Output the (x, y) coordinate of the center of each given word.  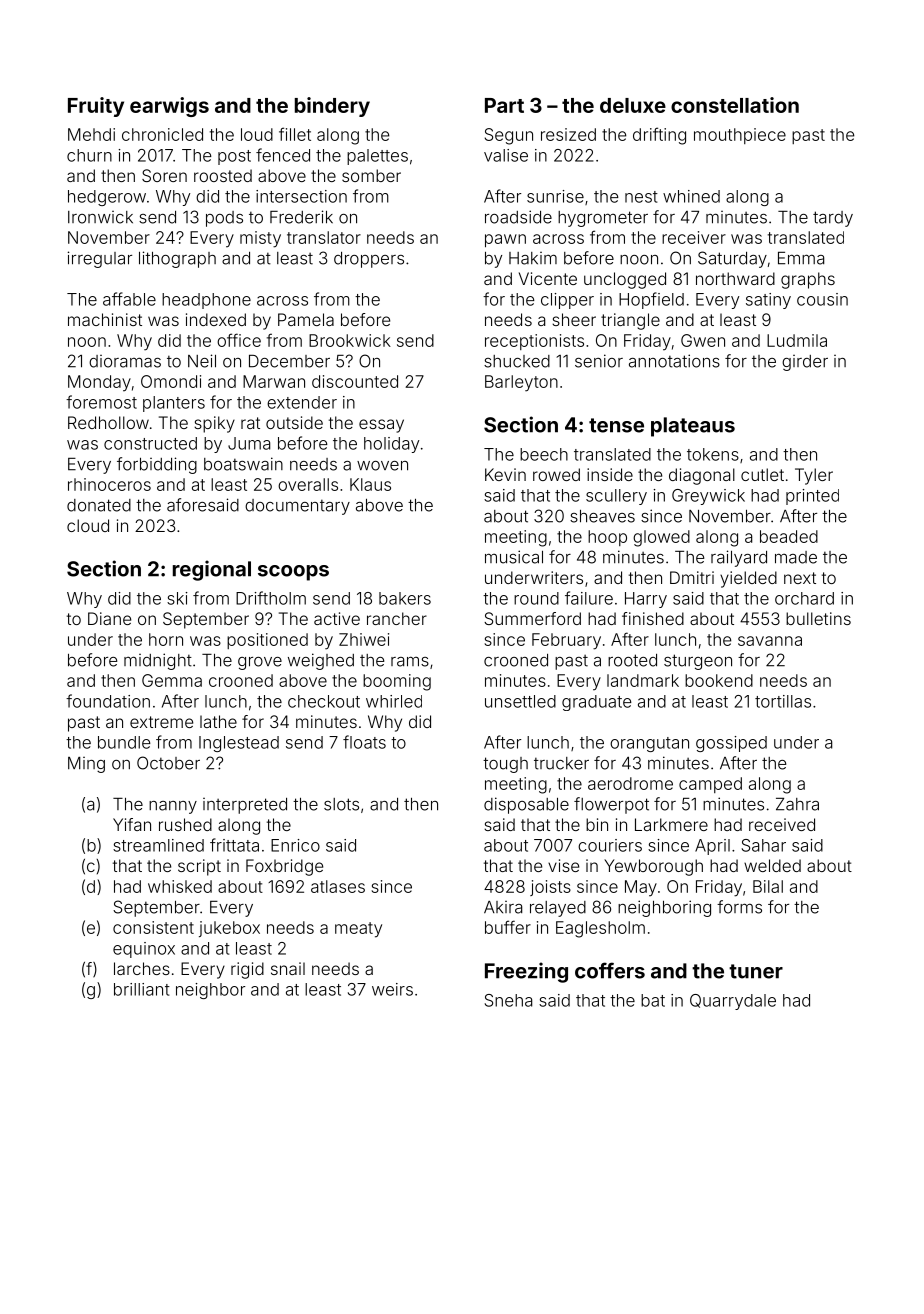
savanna (770, 641)
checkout (324, 701)
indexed (216, 319)
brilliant (142, 989)
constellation (735, 105)
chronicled (162, 134)
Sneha (508, 1000)
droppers (369, 260)
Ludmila (797, 340)
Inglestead (239, 744)
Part (504, 105)
